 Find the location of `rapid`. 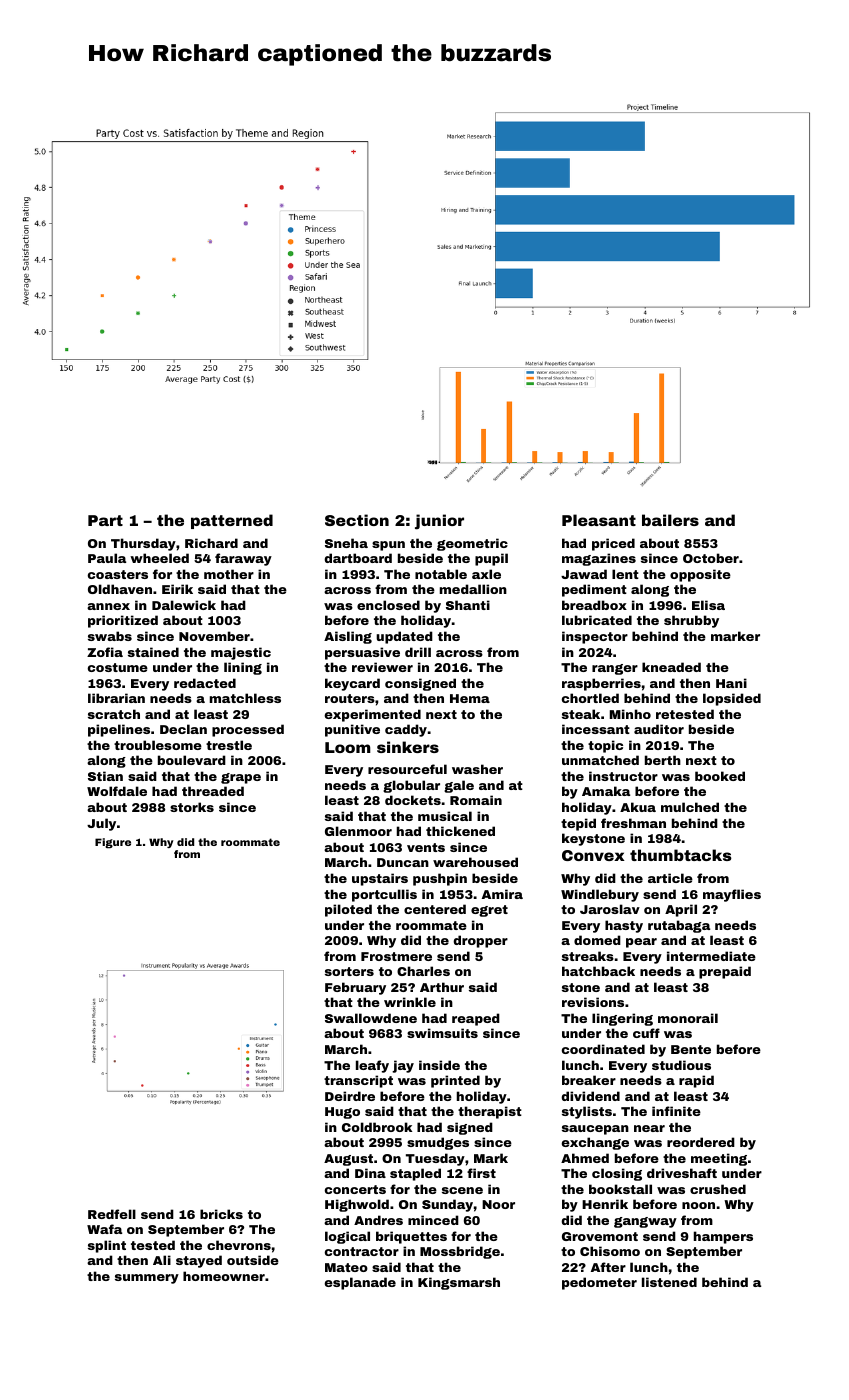

rapid is located at coordinates (696, 1081).
